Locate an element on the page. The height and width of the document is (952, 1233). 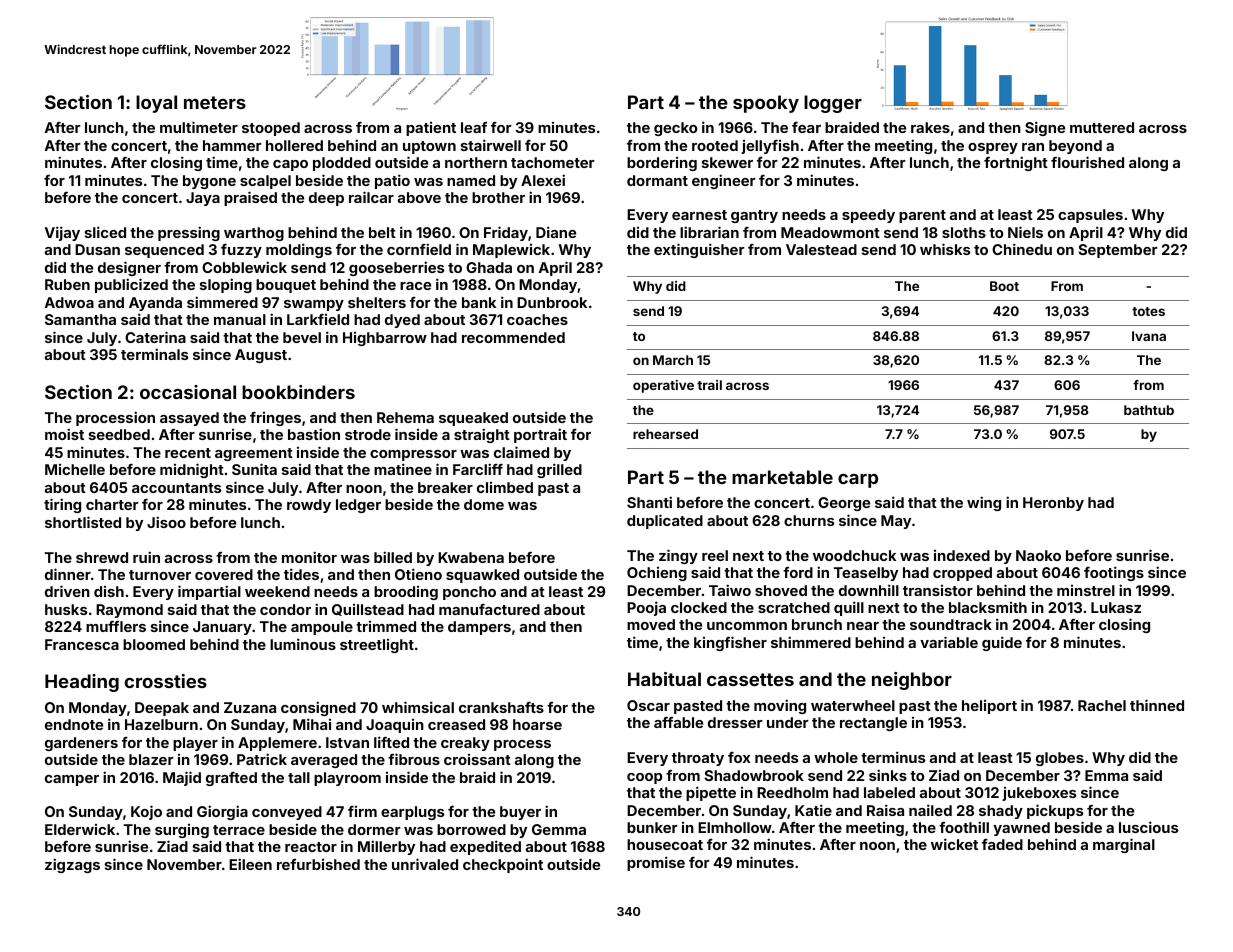
Eileen is located at coordinates (250, 864).
